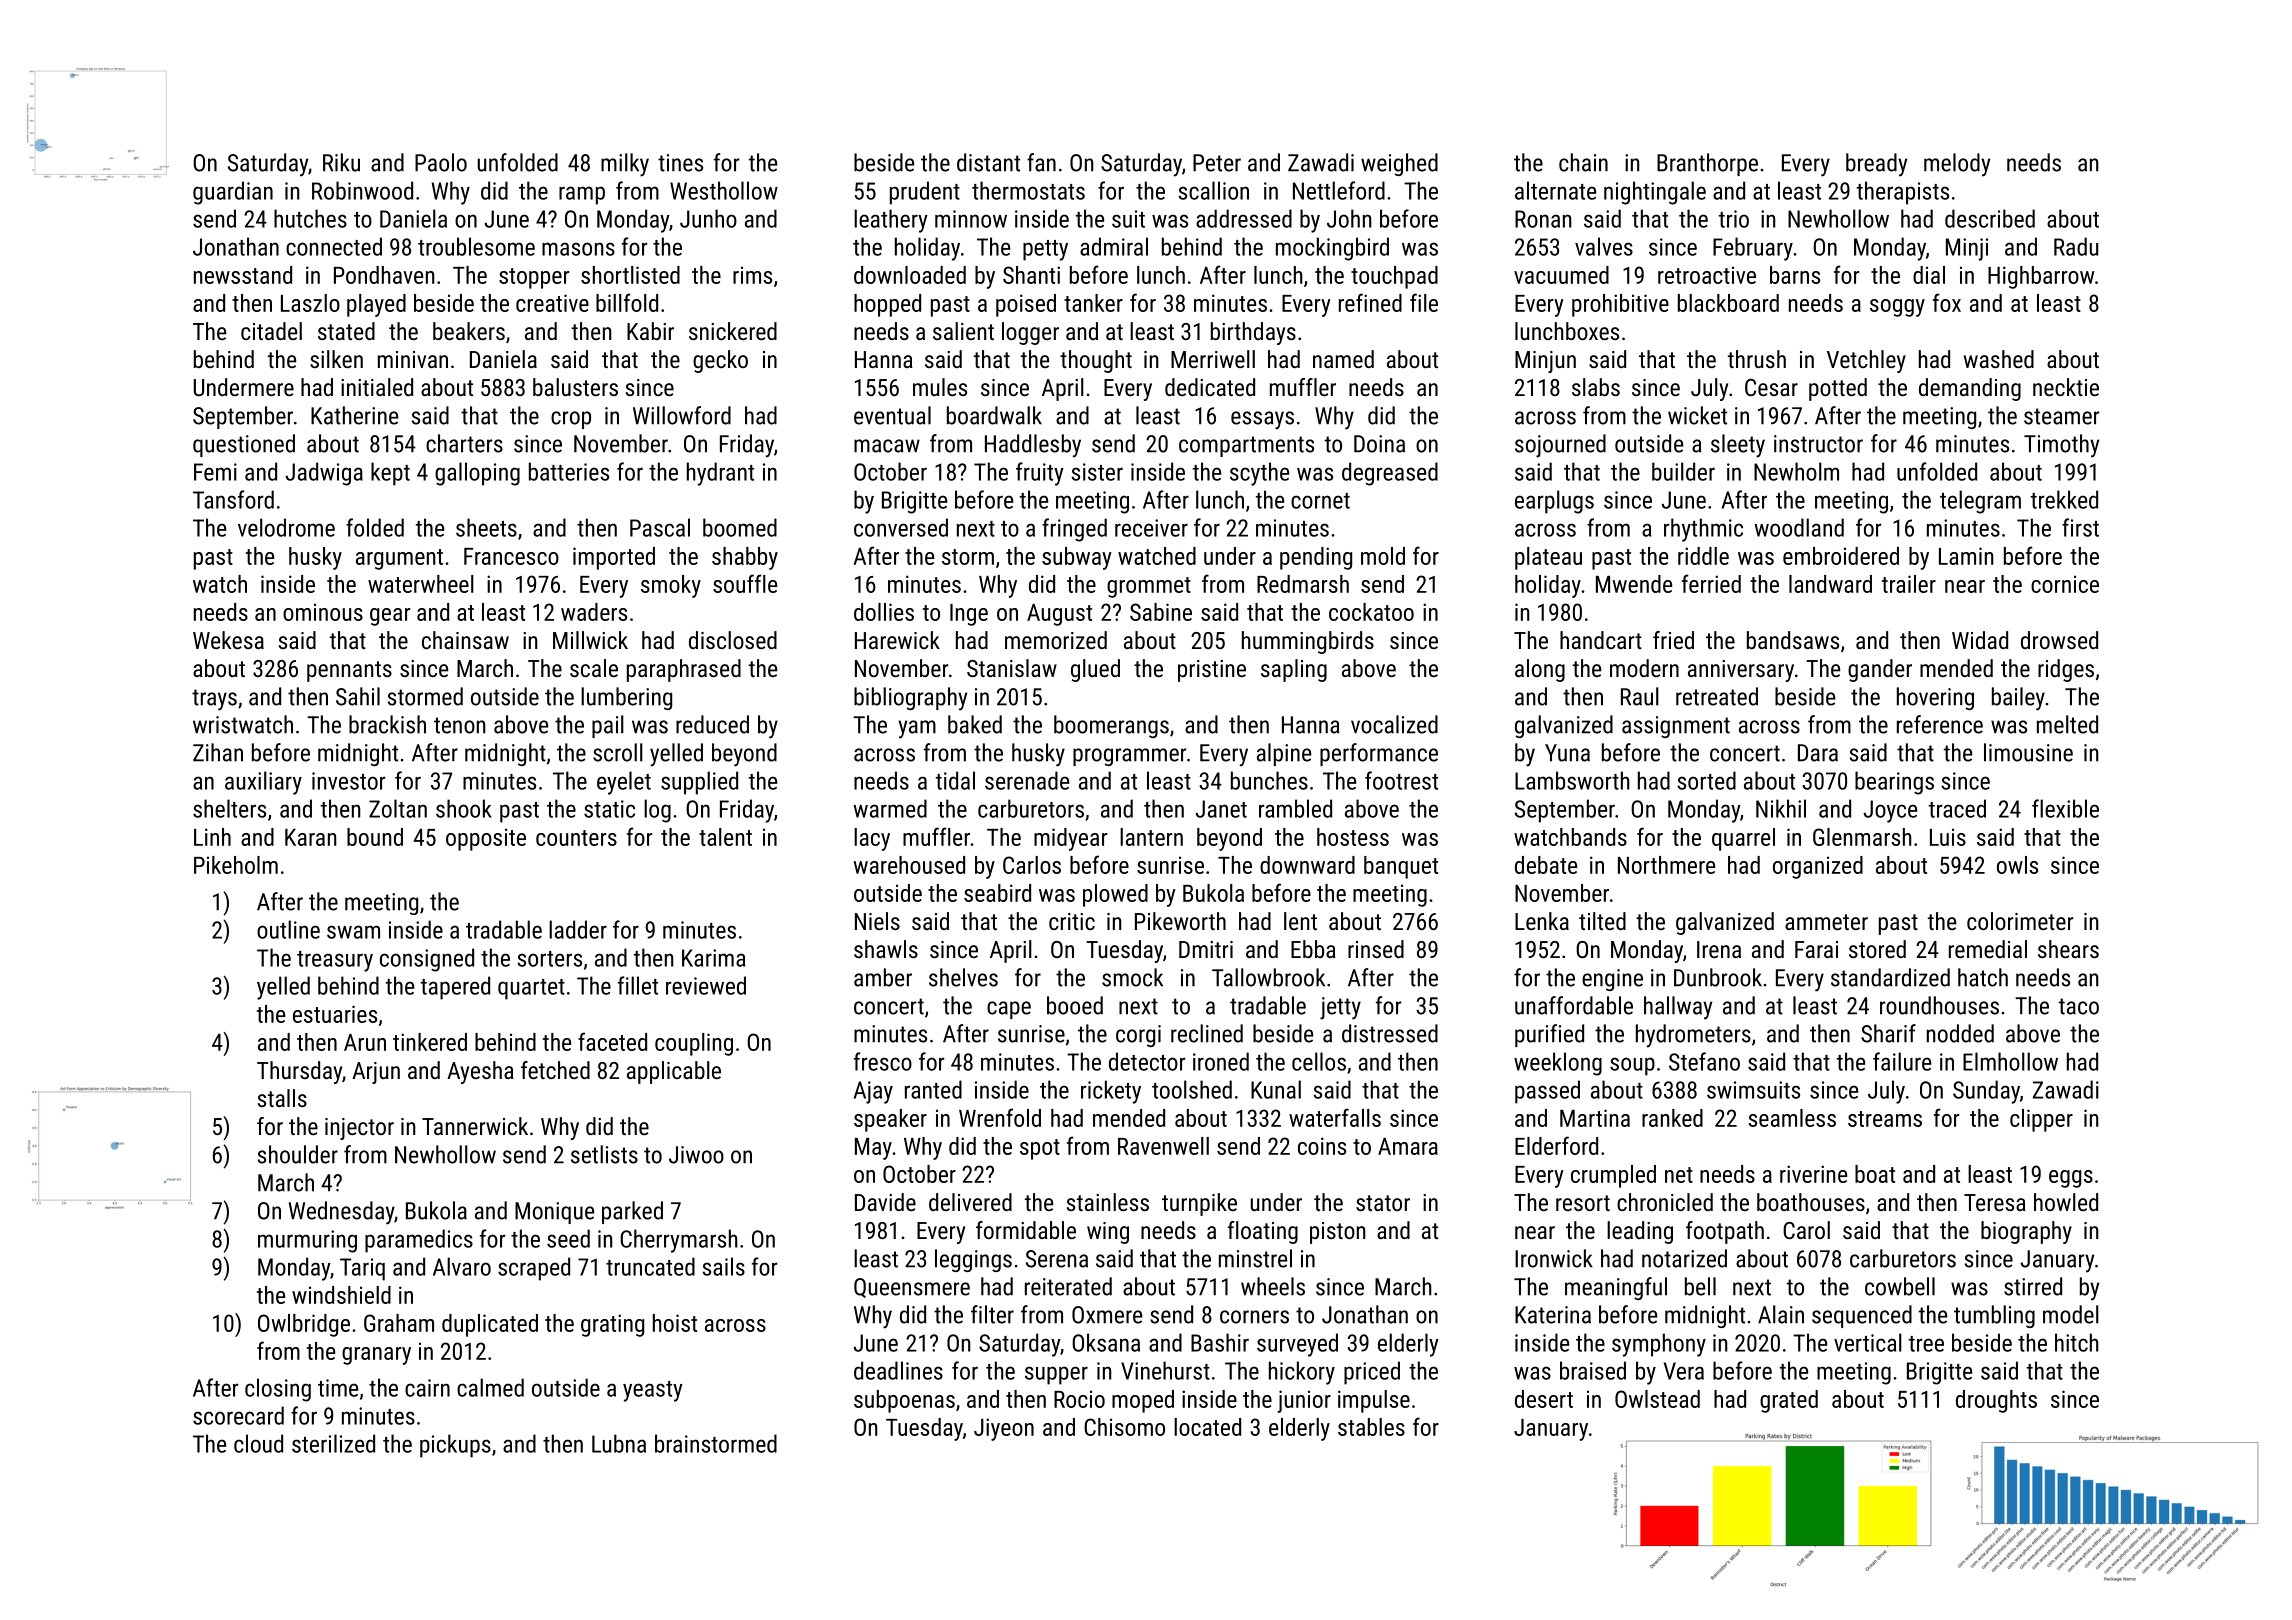  Describe the element at coordinates (1399, 164) in the screenshot. I see `weighed` at that location.
